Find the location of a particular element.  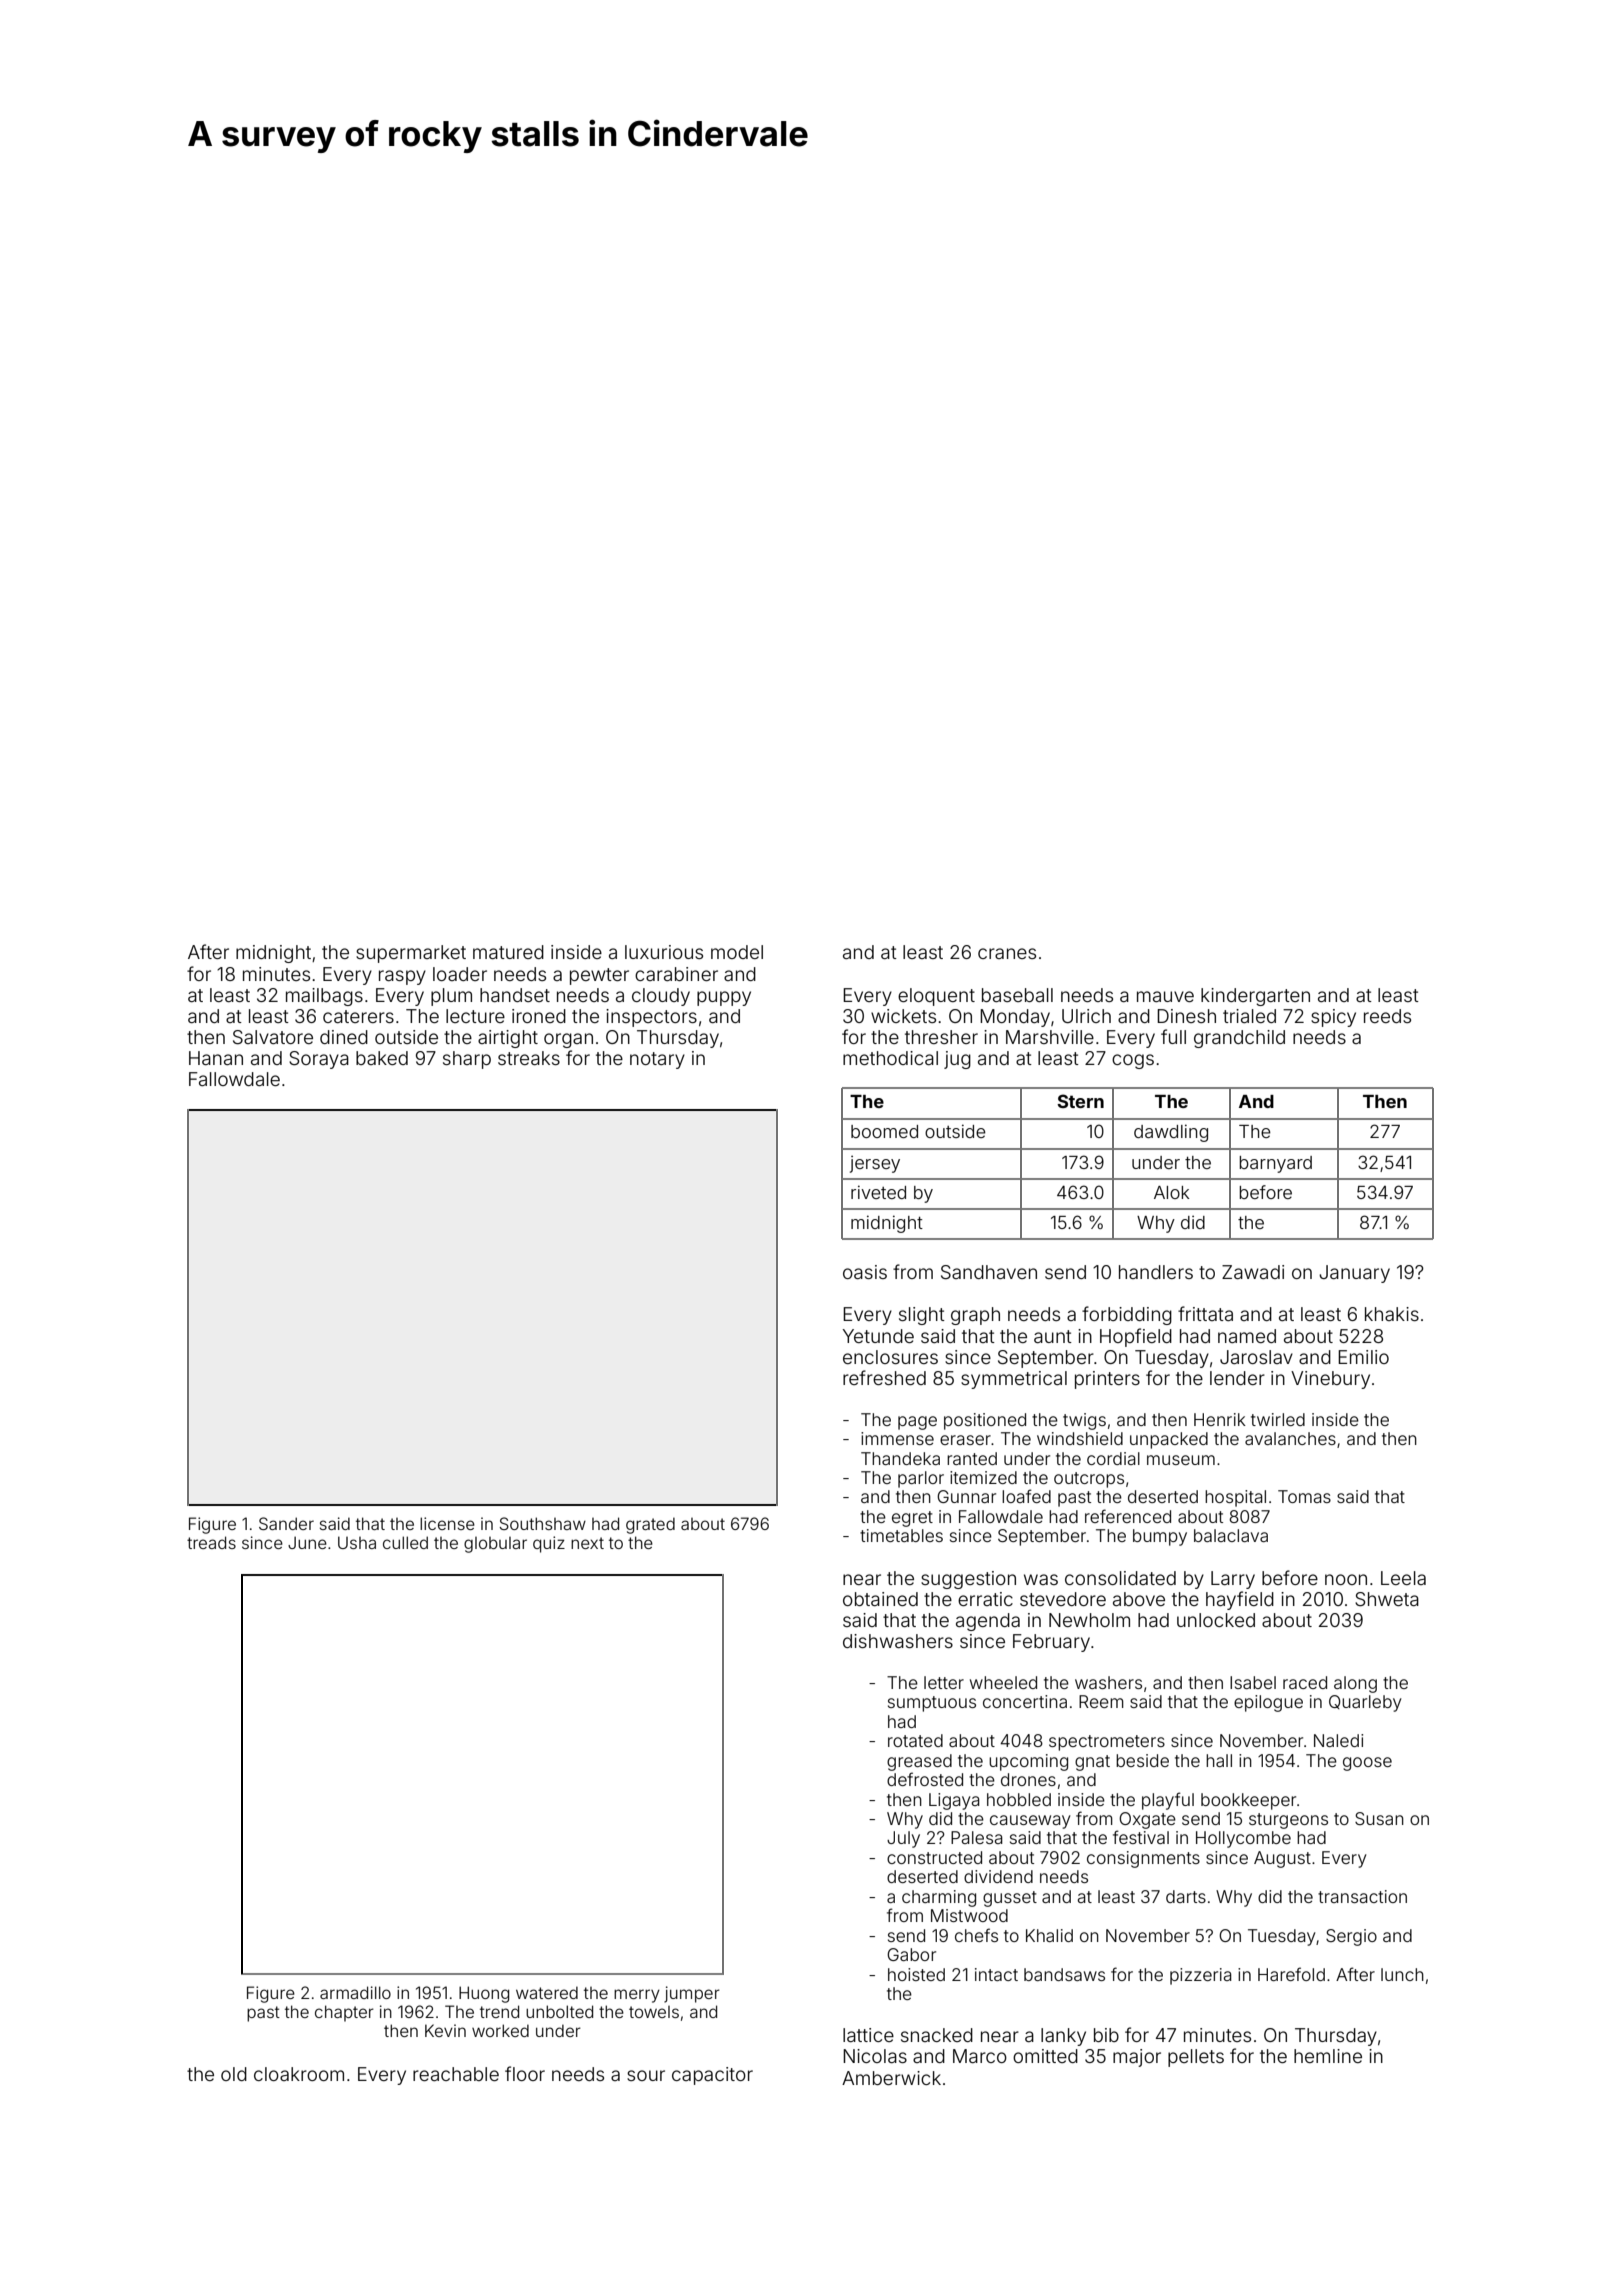

floor is located at coordinates (525, 2073).
